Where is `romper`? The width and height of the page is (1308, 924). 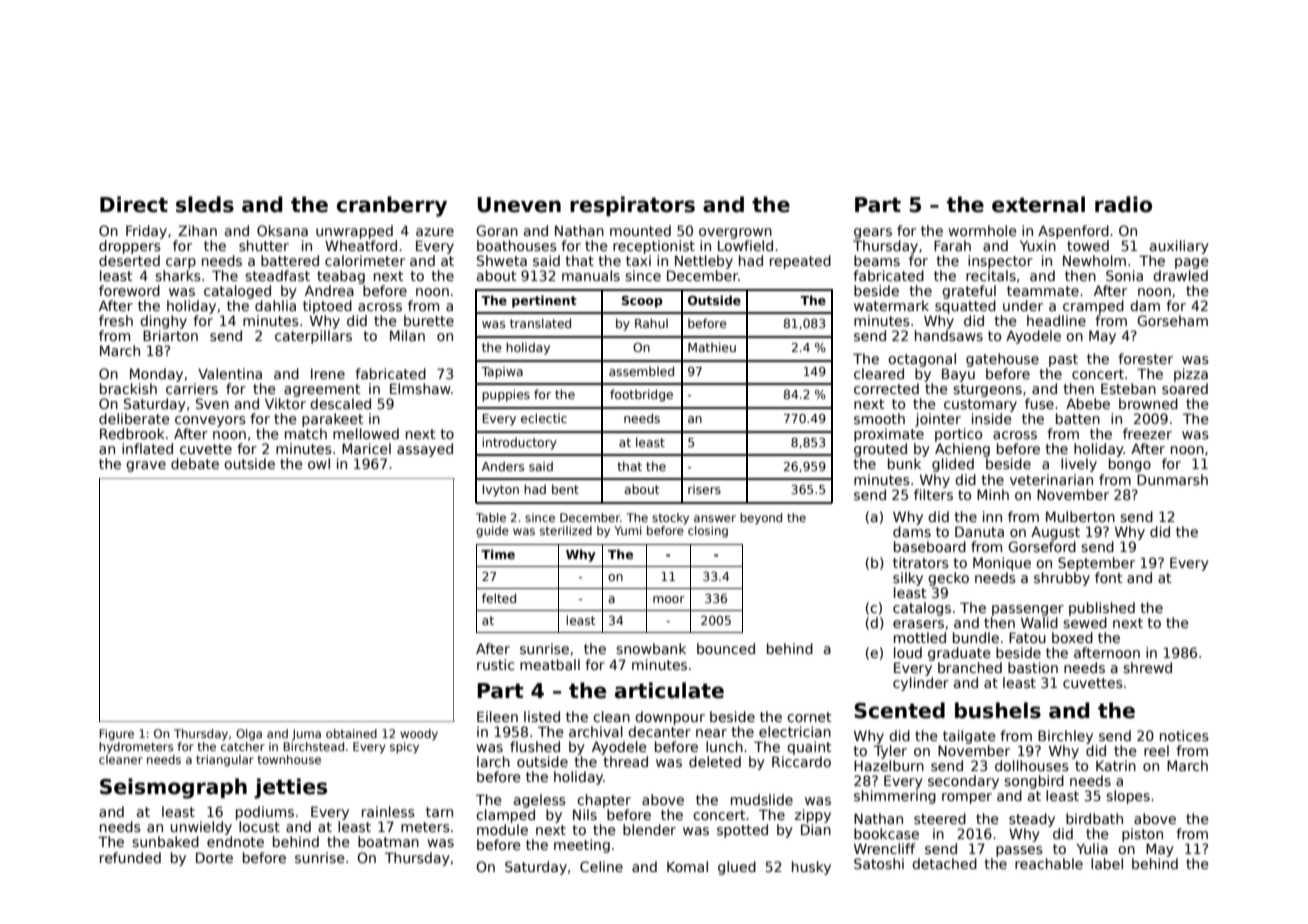 romper is located at coordinates (967, 798).
